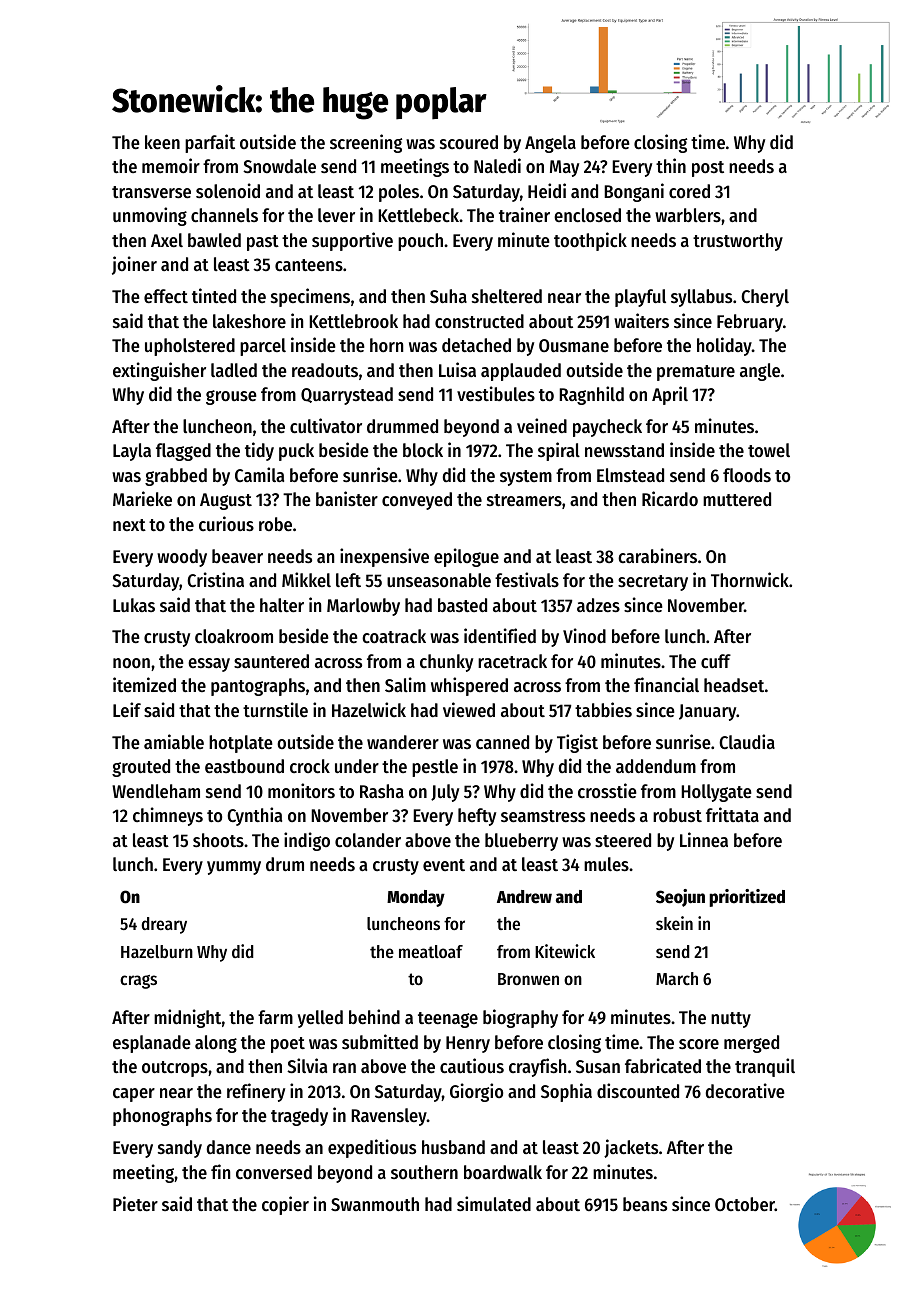 The height and width of the screenshot is (1316, 908). What do you see at coordinates (231, 397) in the screenshot?
I see `grouse` at bounding box center [231, 397].
